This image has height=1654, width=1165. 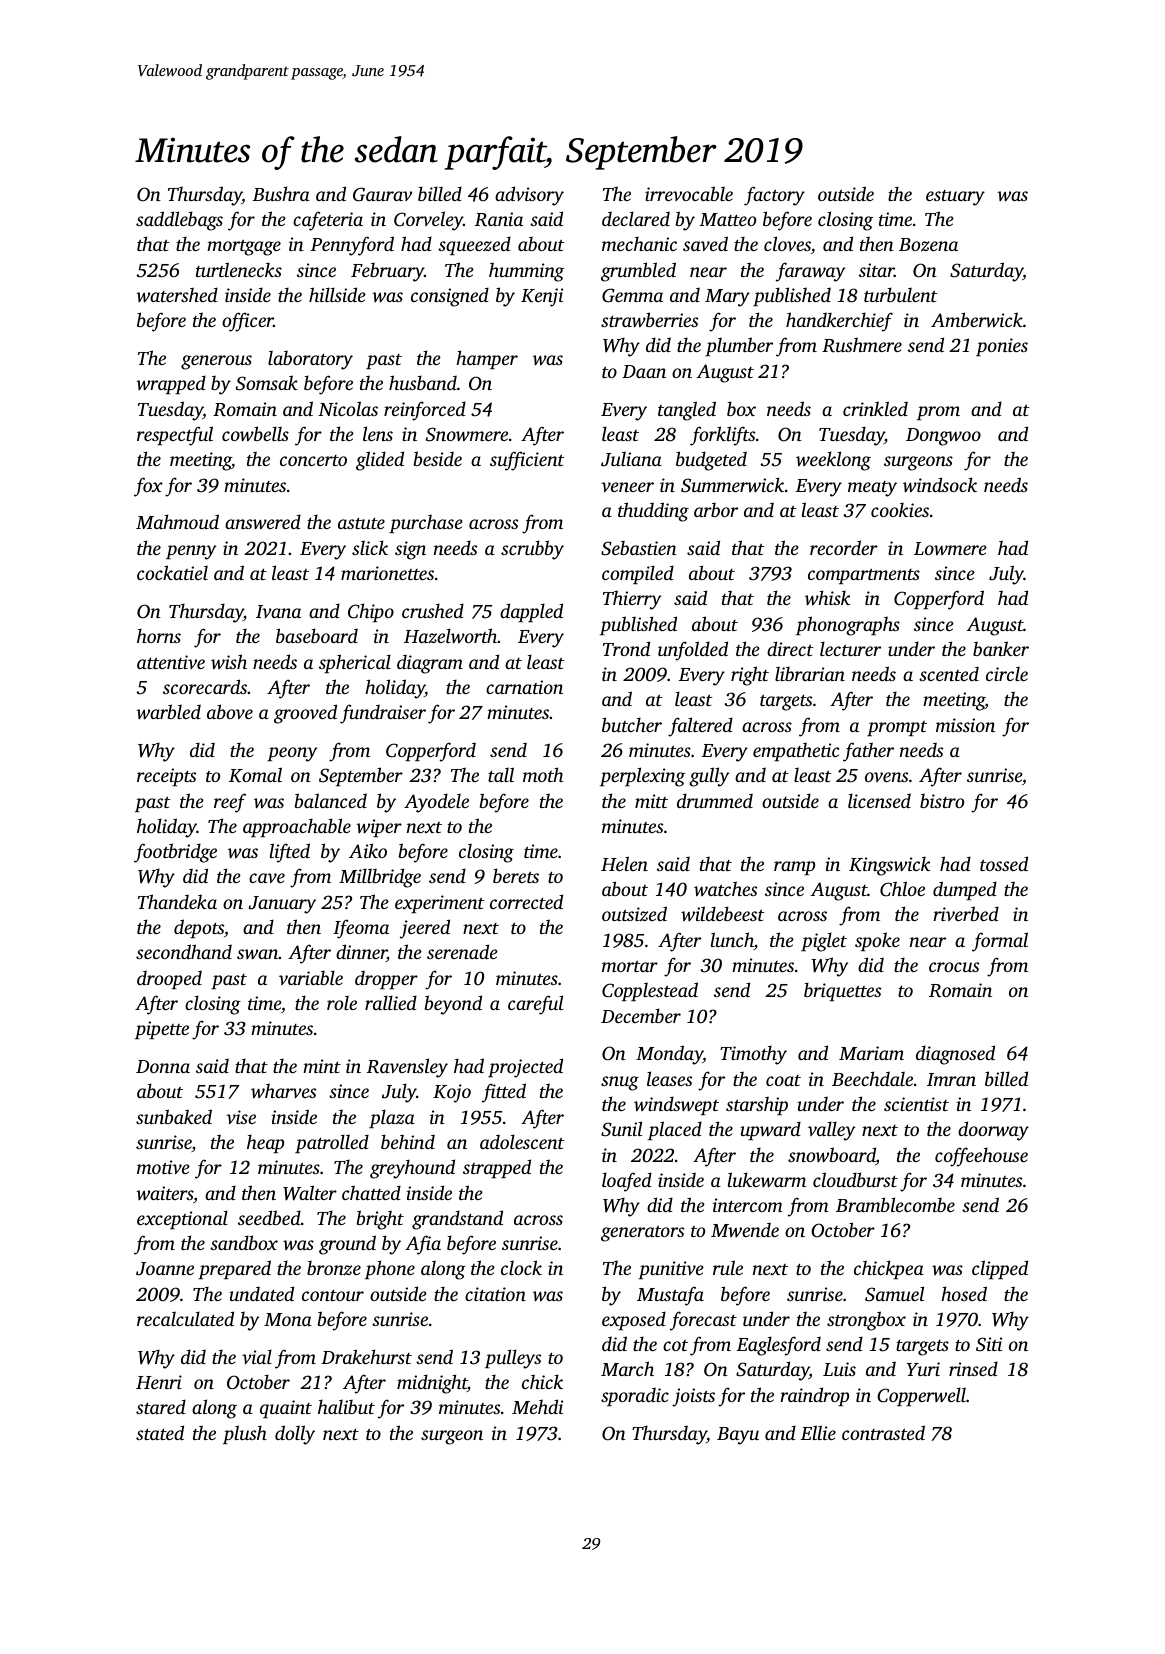 What do you see at coordinates (738, 1436) in the image?
I see `Bayu` at bounding box center [738, 1436].
